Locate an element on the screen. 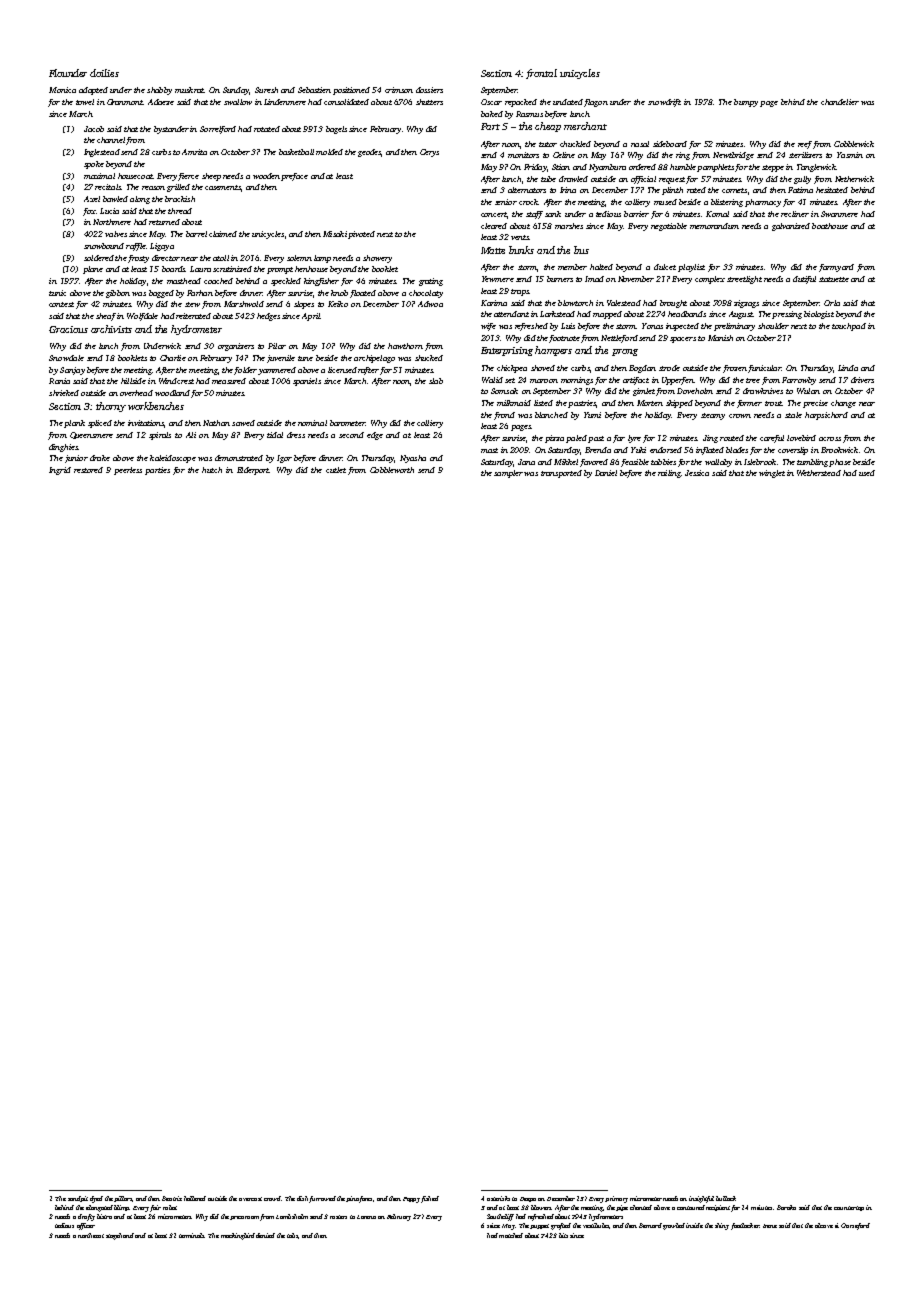 The width and height of the screenshot is (924, 1308). snowdrift is located at coordinates (664, 103).
